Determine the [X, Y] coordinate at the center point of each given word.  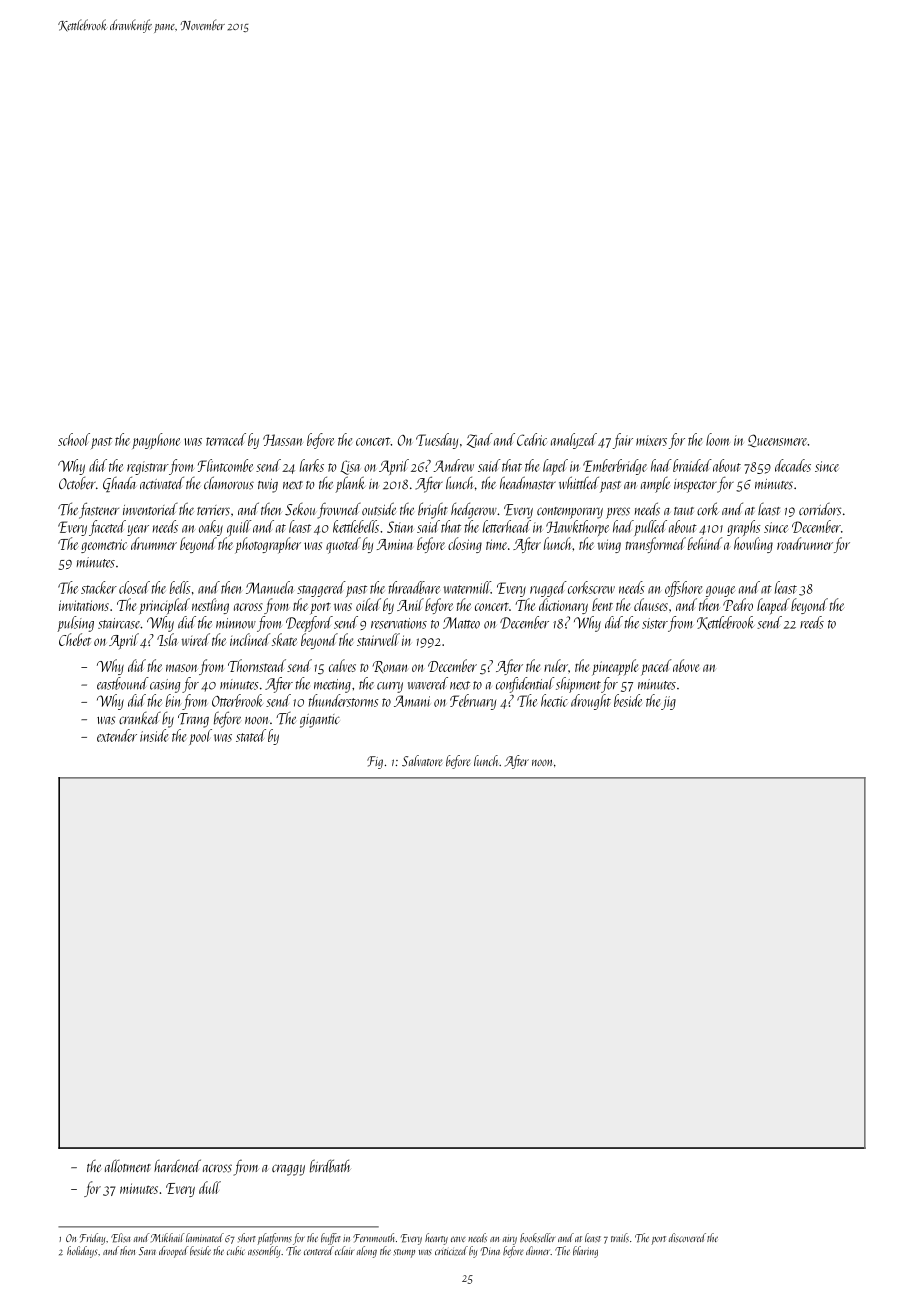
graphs [743, 528]
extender [117, 735]
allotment [128, 1165]
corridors [820, 509]
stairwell [378, 639]
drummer [154, 543]
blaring [585, 1252]
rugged [548, 589]
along [367, 1252]
